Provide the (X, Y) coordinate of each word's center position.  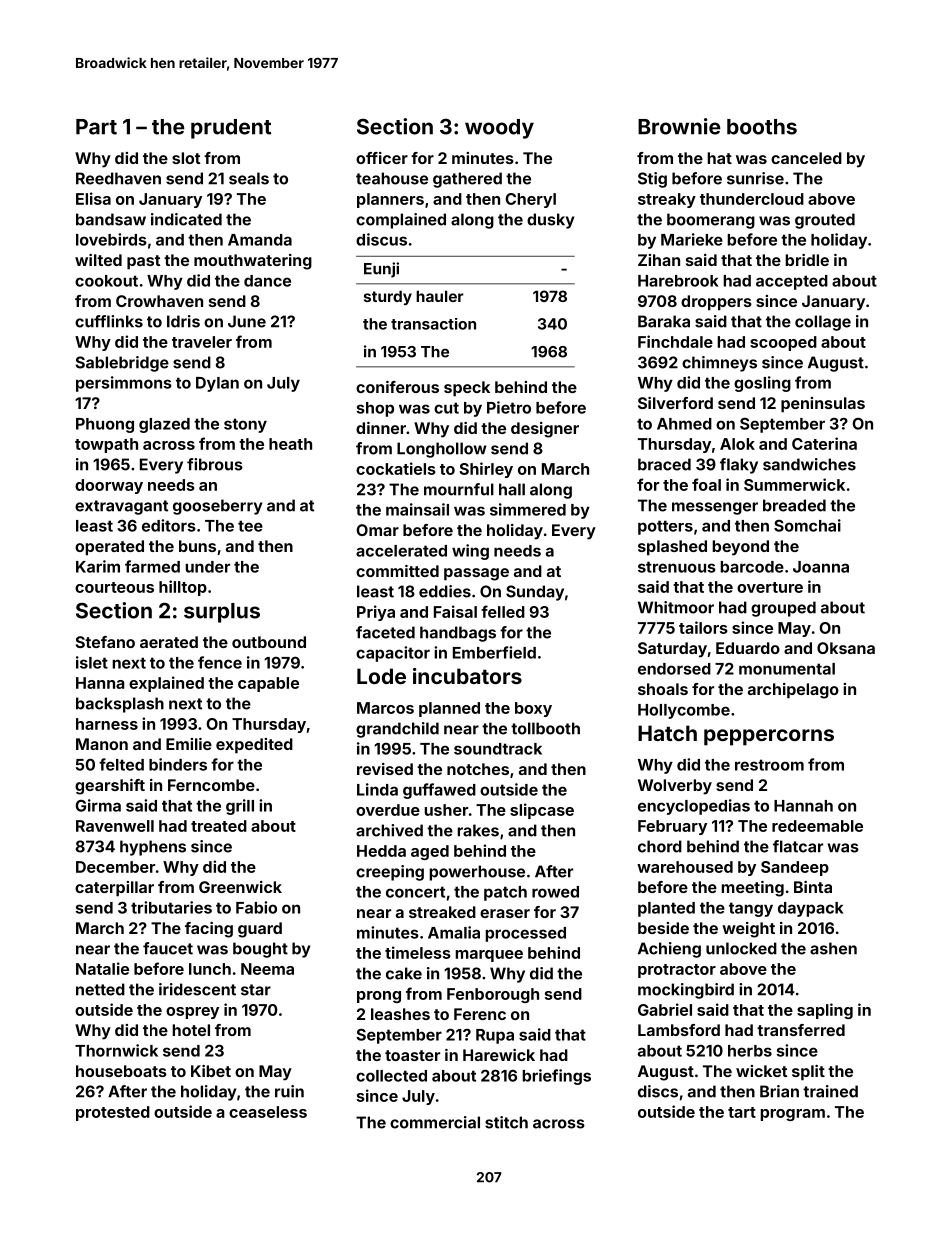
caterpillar (114, 889)
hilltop (183, 588)
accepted (792, 282)
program (792, 1115)
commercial (435, 1122)
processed (525, 934)
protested (113, 1113)
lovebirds (111, 239)
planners (390, 200)
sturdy (388, 297)
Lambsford (679, 1030)
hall (512, 489)
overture (770, 587)
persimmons (124, 384)
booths (762, 127)
